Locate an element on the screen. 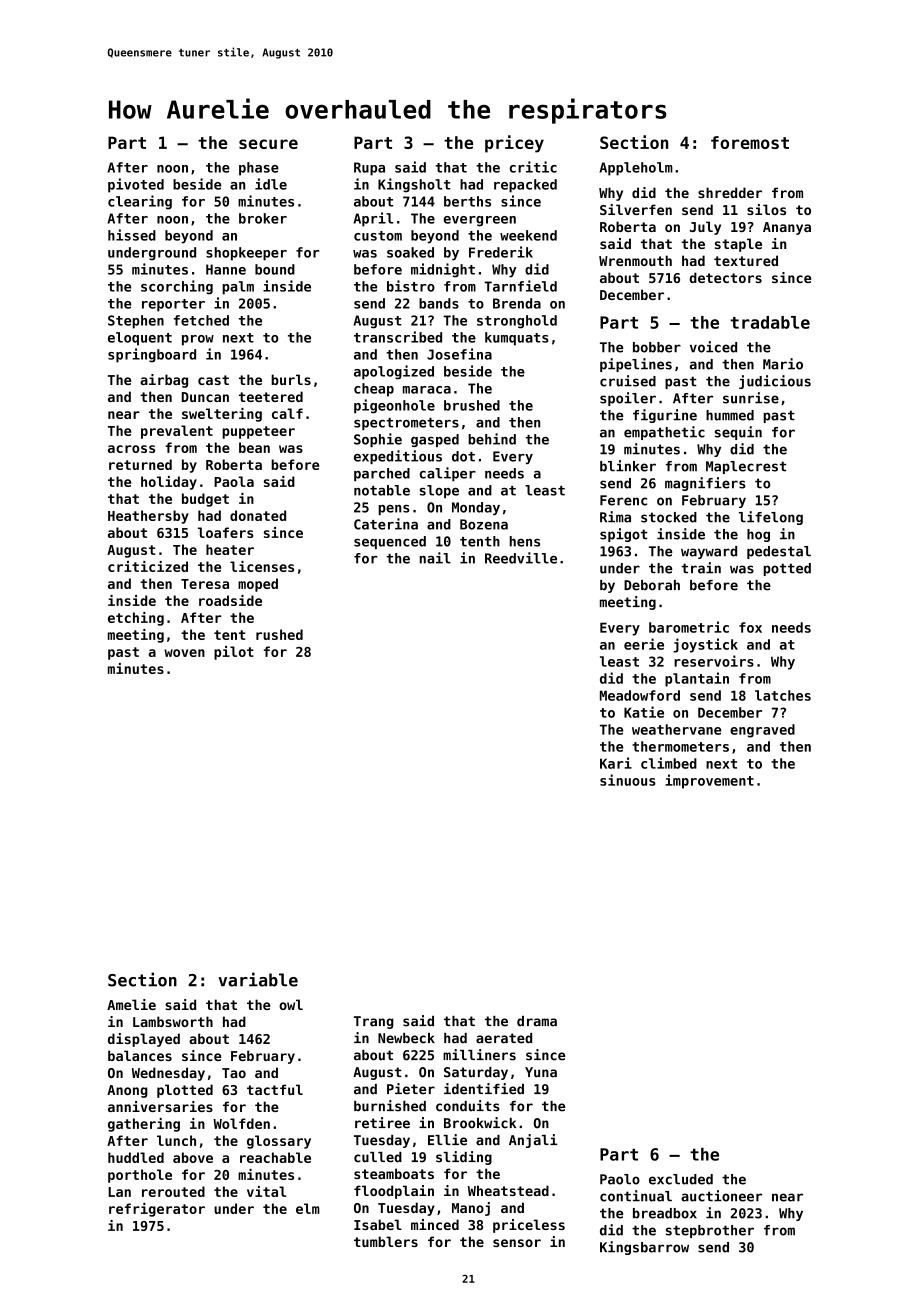 The image size is (924, 1308). evergreen is located at coordinates (480, 221).
